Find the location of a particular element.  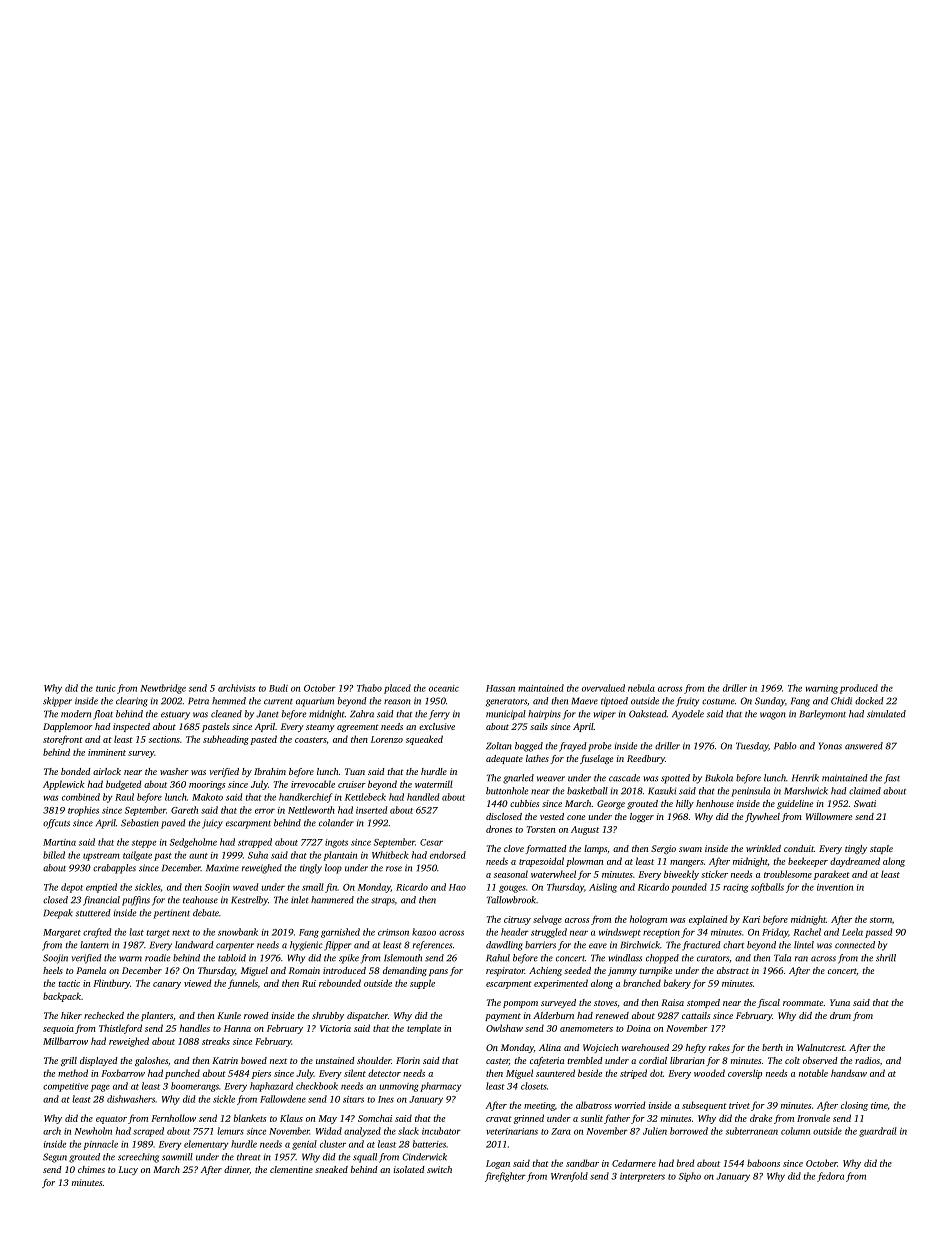

loop is located at coordinates (333, 869).
